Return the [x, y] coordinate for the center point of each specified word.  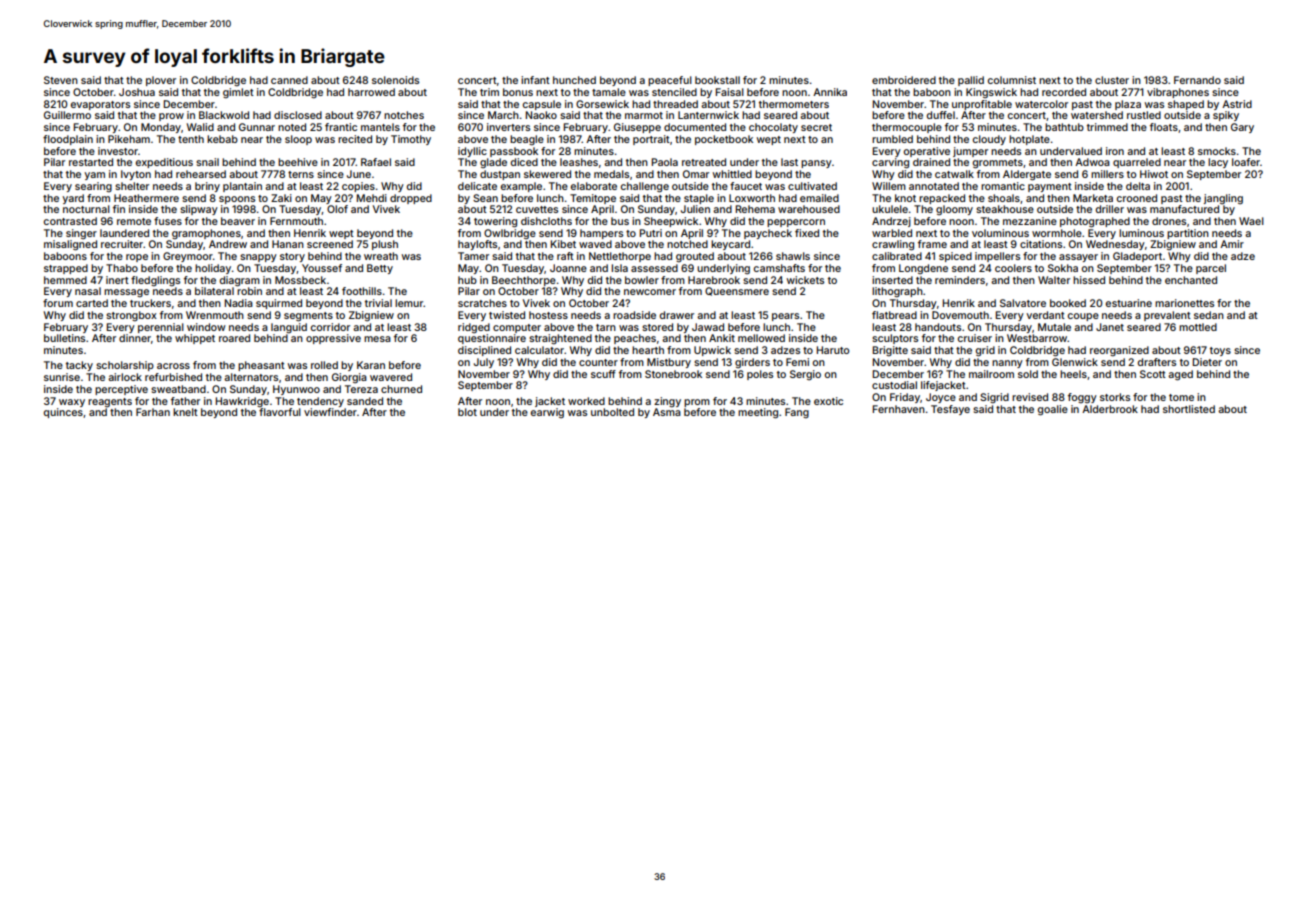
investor [118, 151]
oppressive [333, 339]
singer [81, 234]
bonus [518, 92]
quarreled [1137, 163]
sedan [1209, 315]
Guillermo [67, 115]
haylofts [477, 245]
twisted [507, 315]
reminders [960, 280]
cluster [1112, 80]
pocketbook [724, 140]
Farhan [153, 412]
